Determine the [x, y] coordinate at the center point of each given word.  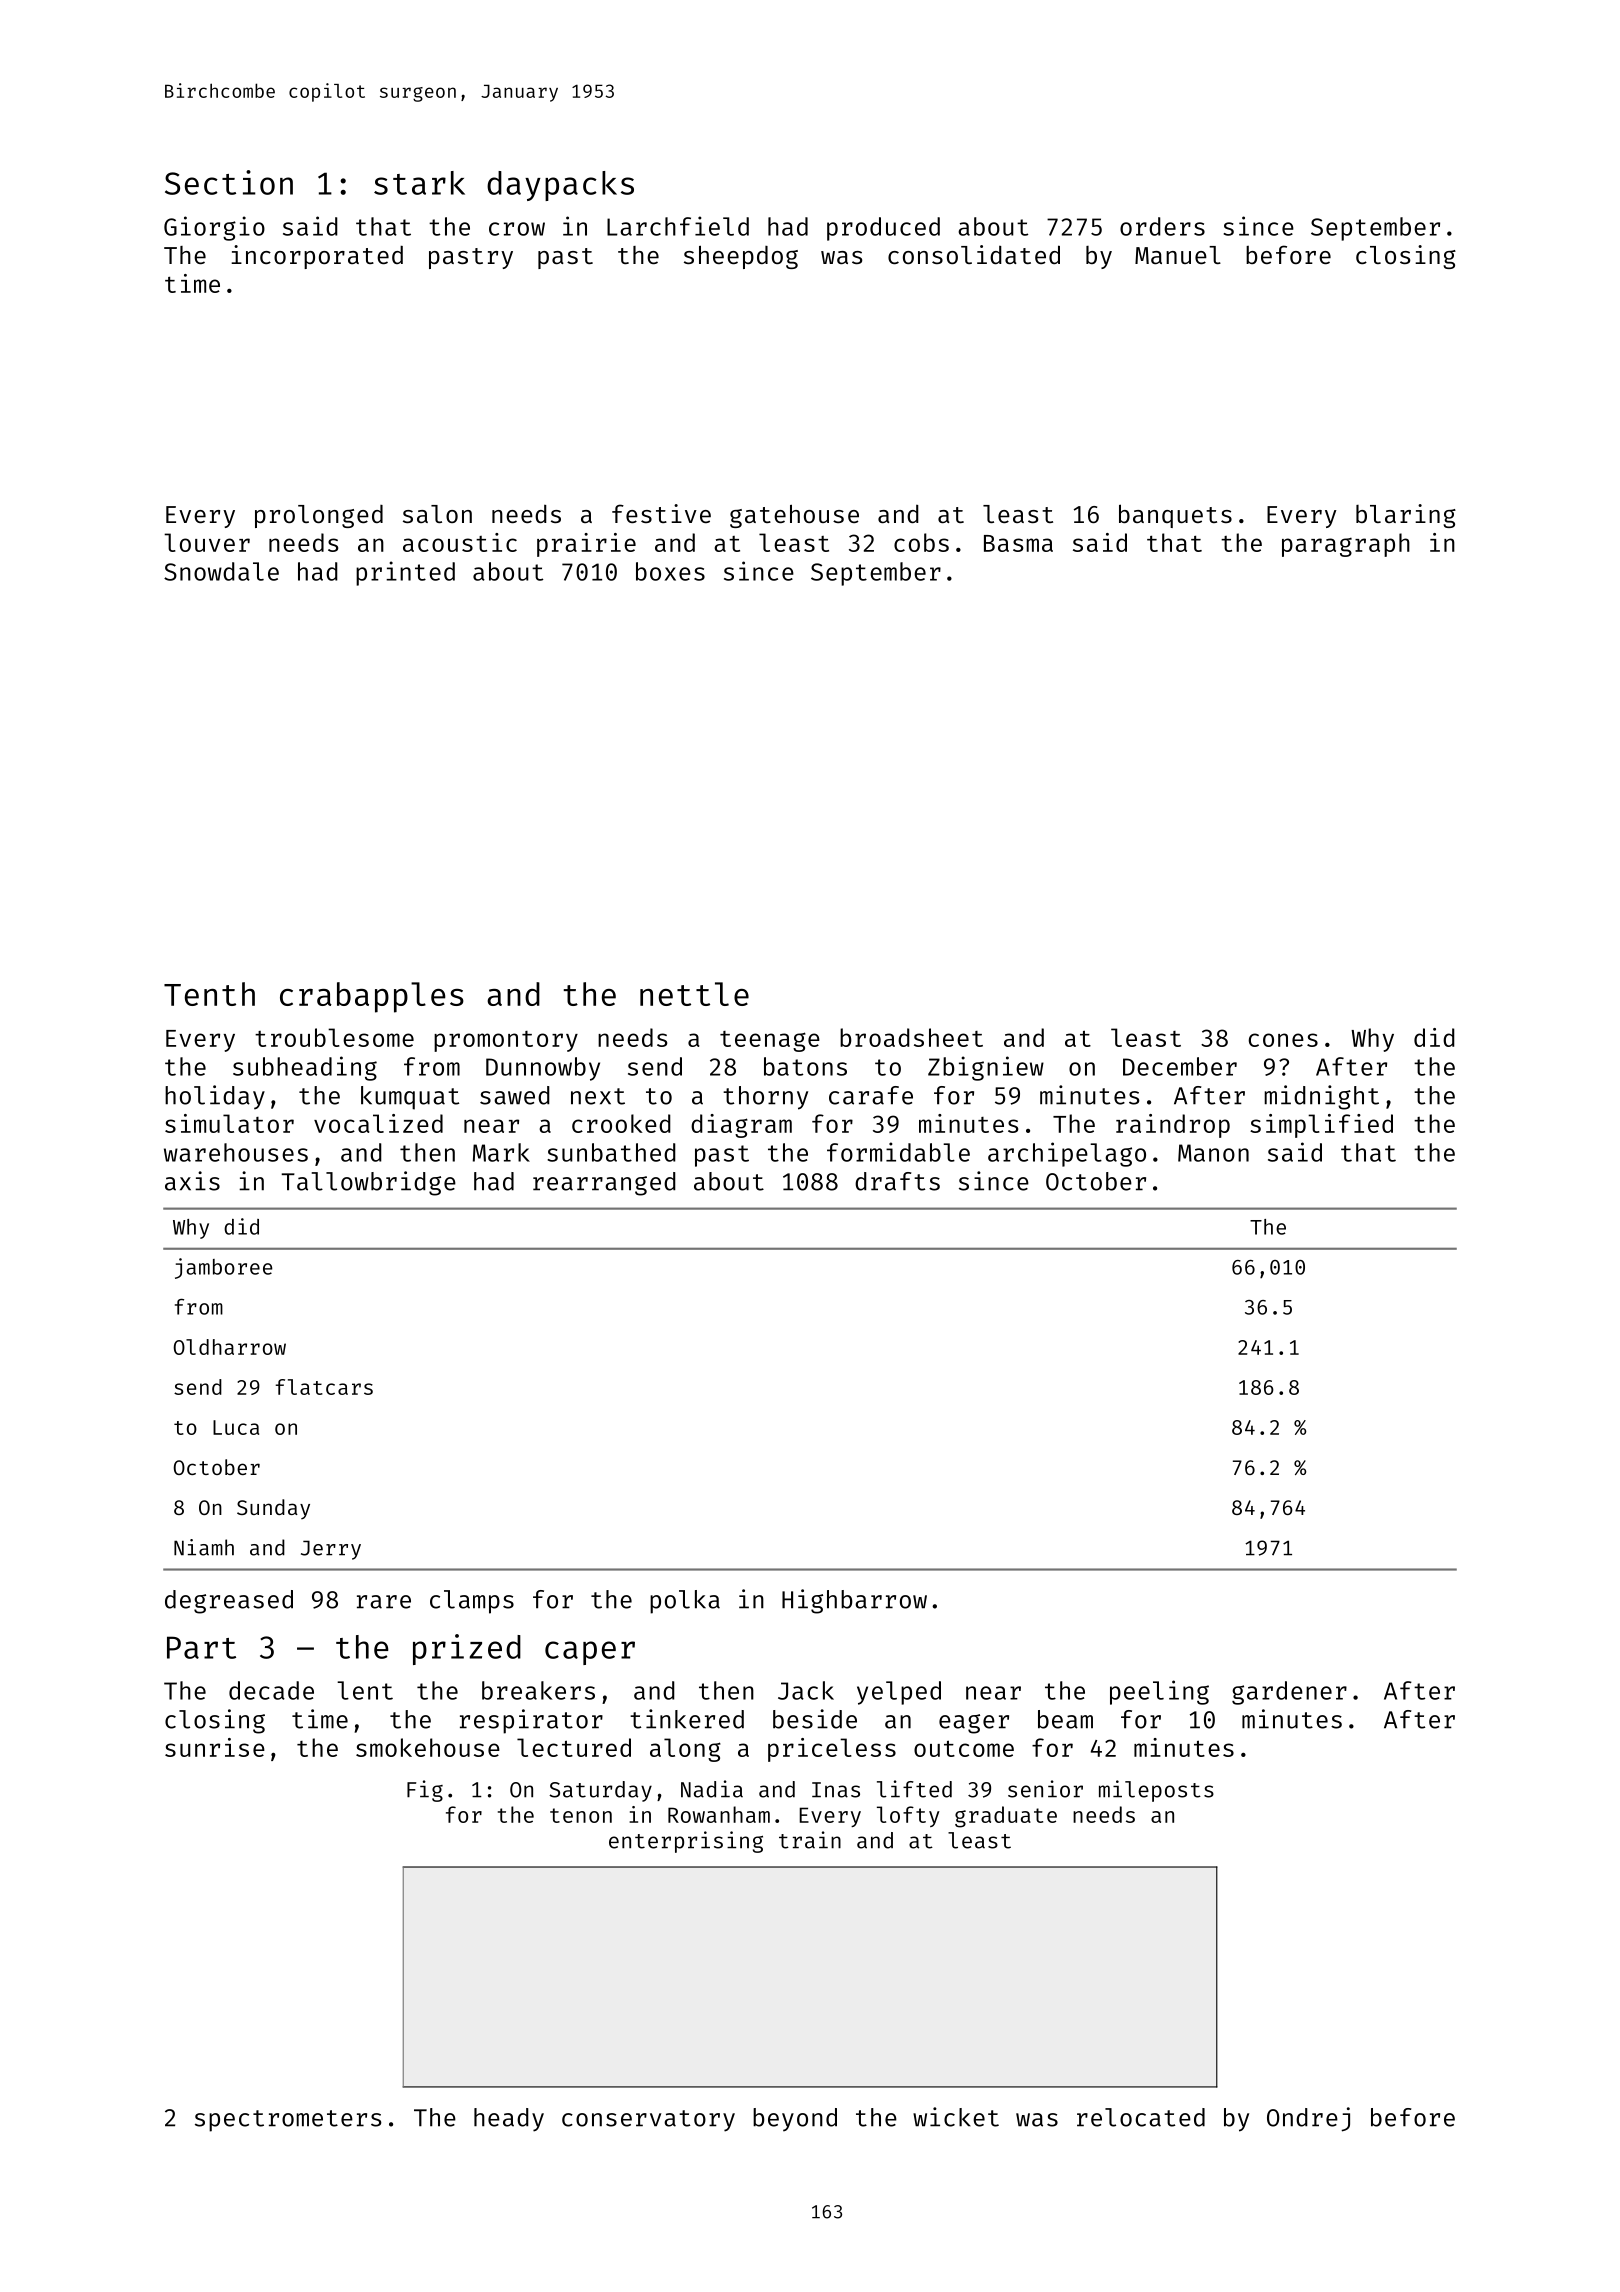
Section [229, 182]
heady [509, 2120]
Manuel [1178, 255]
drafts [897, 1181]
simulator [229, 1123]
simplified [1321, 1126]
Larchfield [678, 226]
